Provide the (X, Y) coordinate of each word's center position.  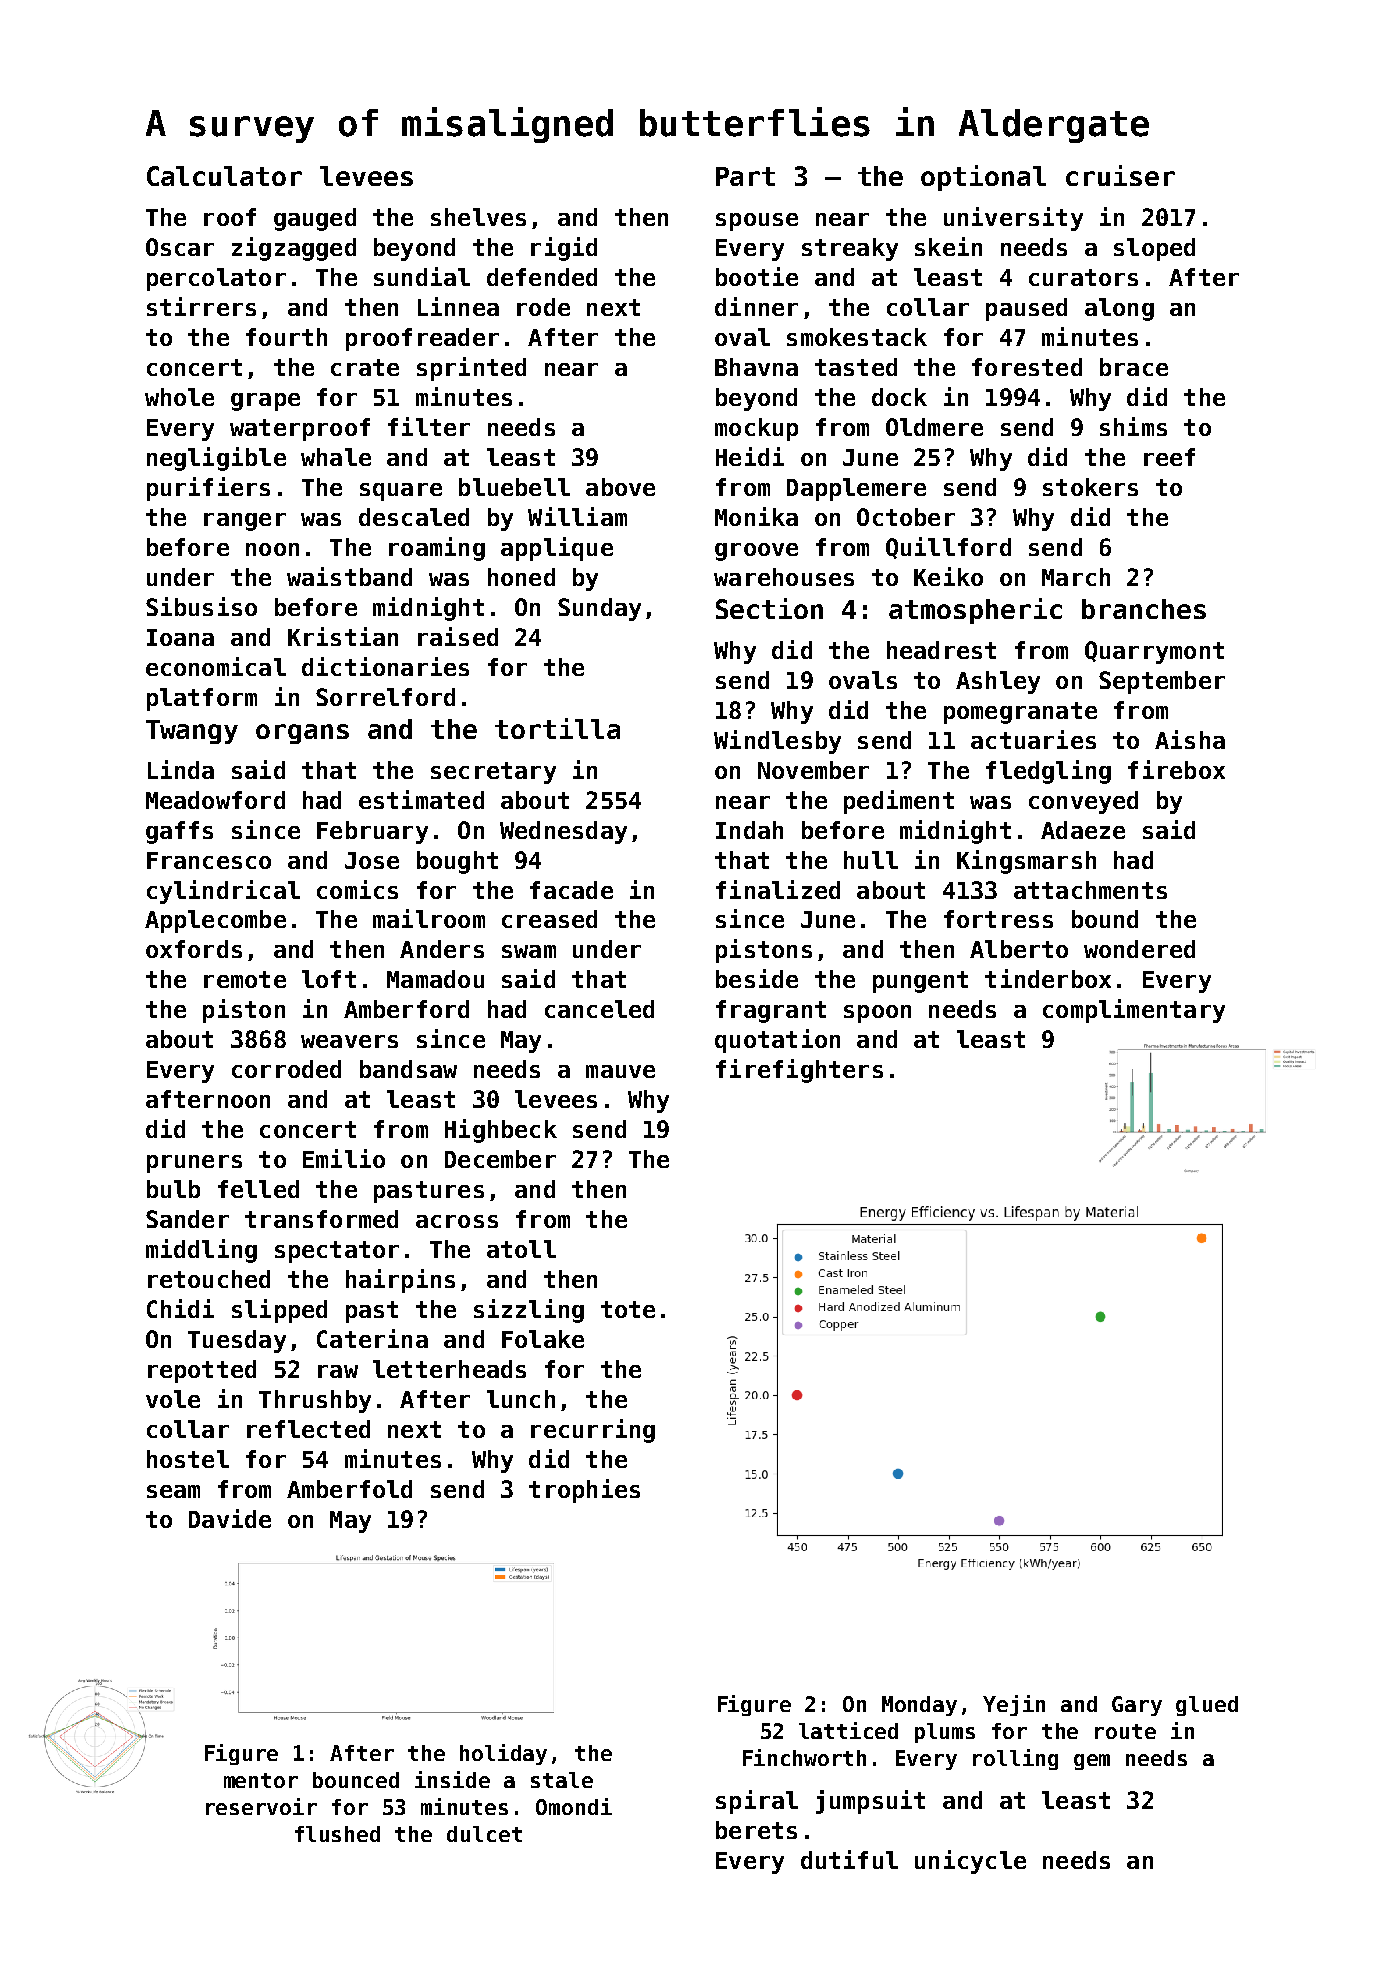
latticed (848, 1730)
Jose (372, 860)
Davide (230, 1518)
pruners (194, 1164)
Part (745, 176)
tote (628, 1309)
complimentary (1134, 1011)
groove (756, 552)
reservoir (261, 1806)
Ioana (180, 637)
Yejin (1014, 1705)
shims (1133, 426)
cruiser (1120, 175)
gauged (315, 219)
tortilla (557, 728)
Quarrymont (1154, 652)
